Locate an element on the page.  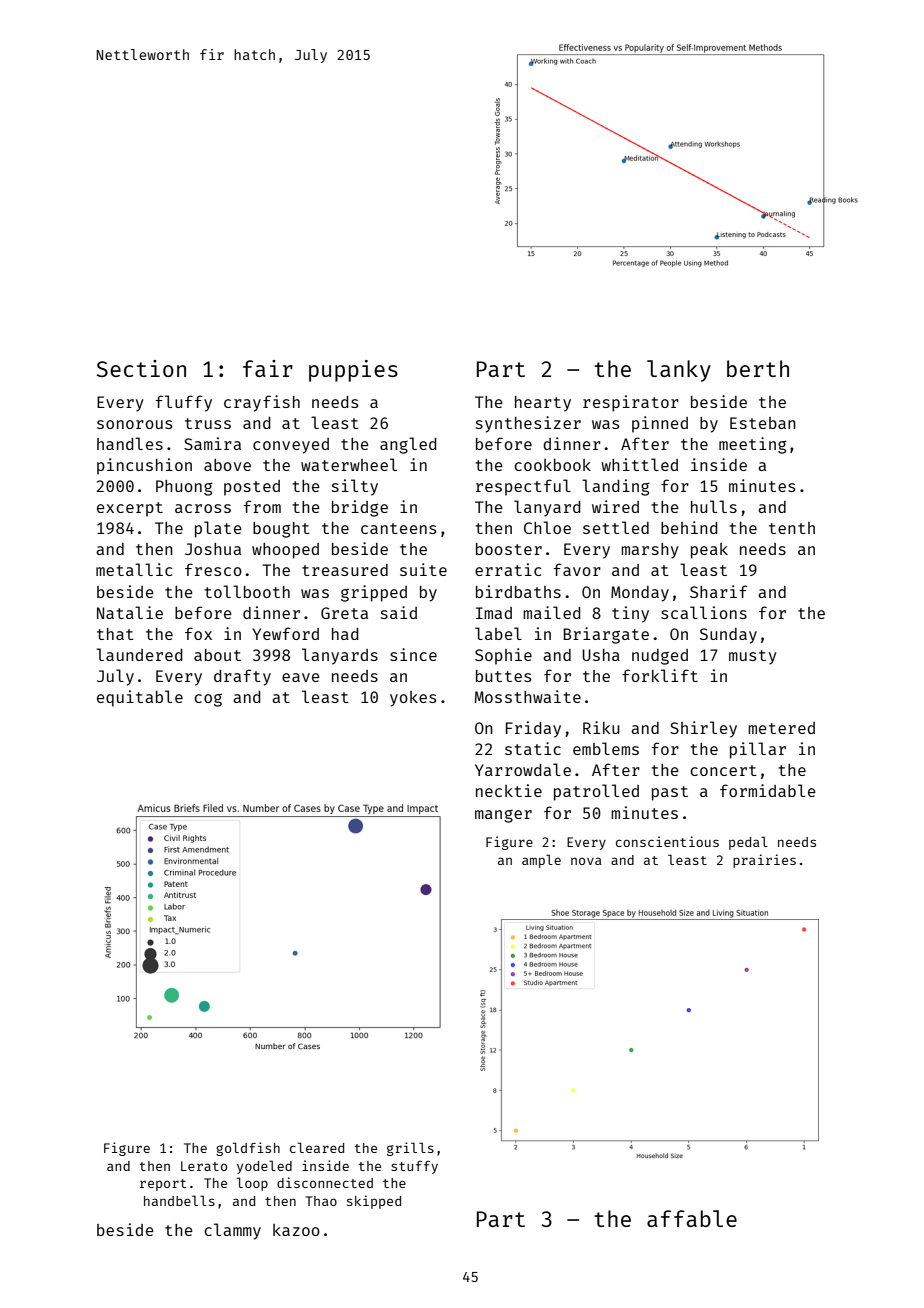
clammy is located at coordinates (232, 1231).
